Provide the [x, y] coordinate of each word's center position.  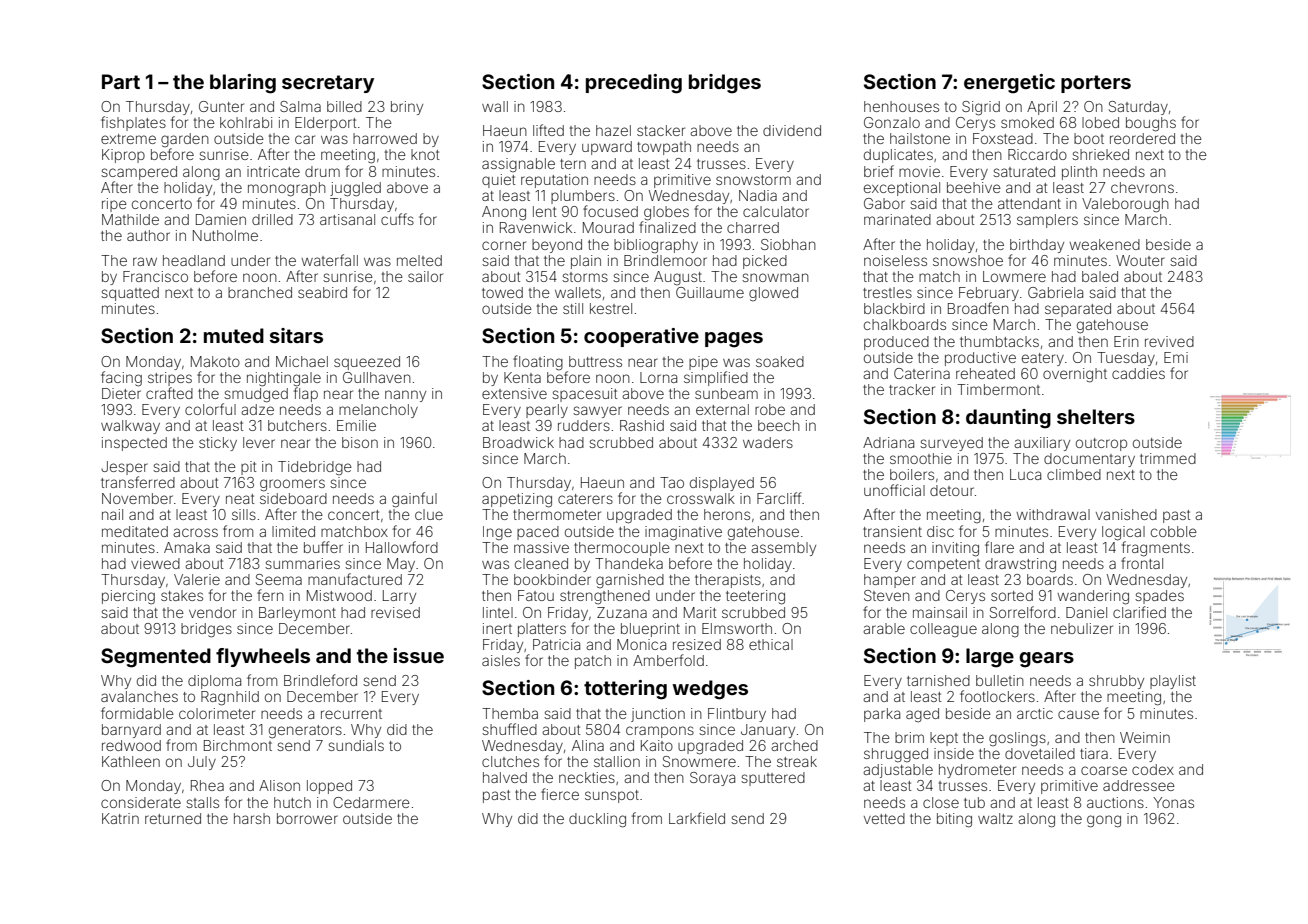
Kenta [522, 377]
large [990, 658]
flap [306, 394]
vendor [212, 612]
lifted [548, 130]
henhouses [901, 106]
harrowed [385, 138]
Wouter [1140, 260]
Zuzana [622, 612]
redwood [131, 745]
